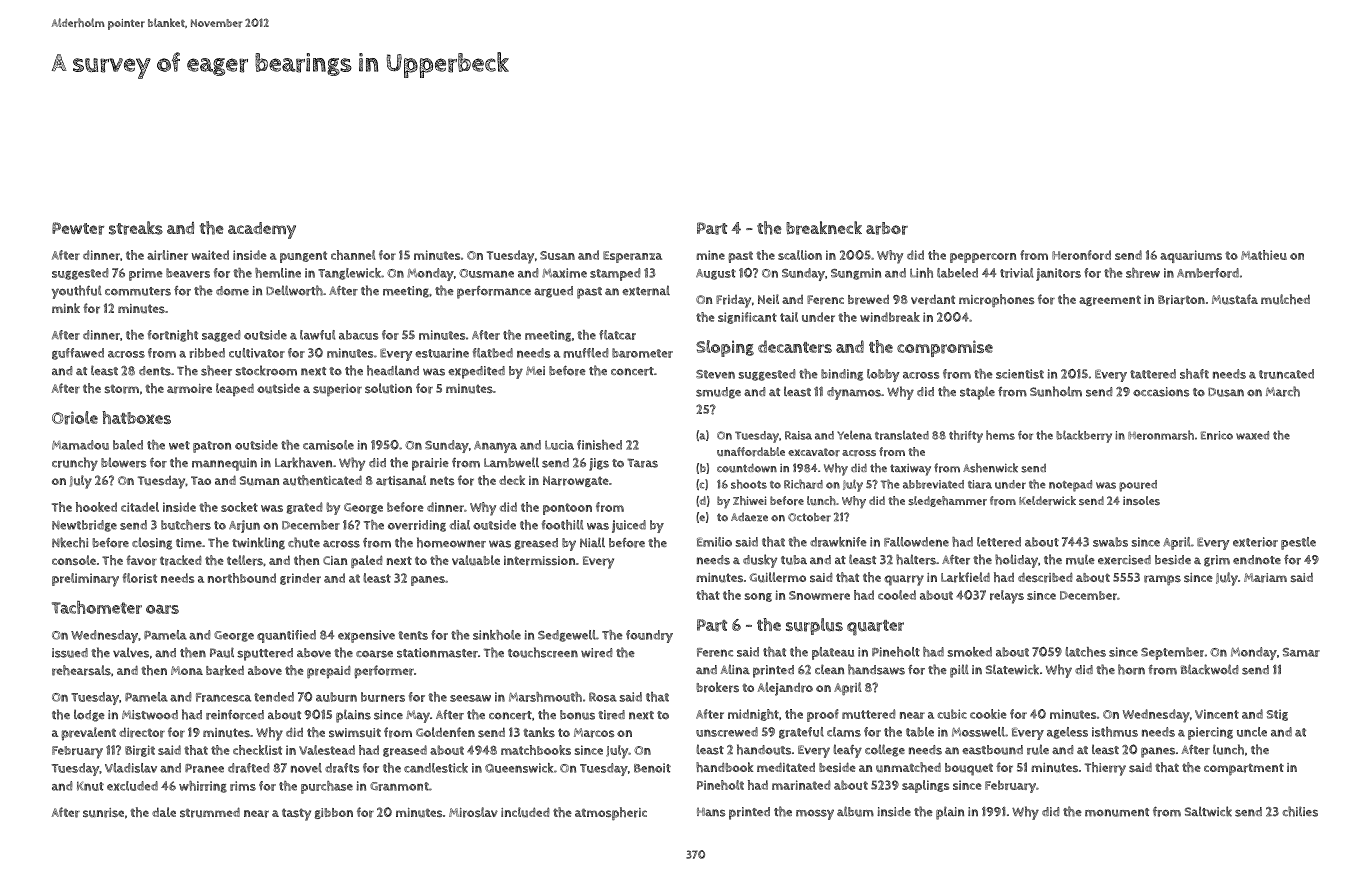 The height and width of the screenshot is (887, 1372). I want to click on waxed, so click(1252, 435).
